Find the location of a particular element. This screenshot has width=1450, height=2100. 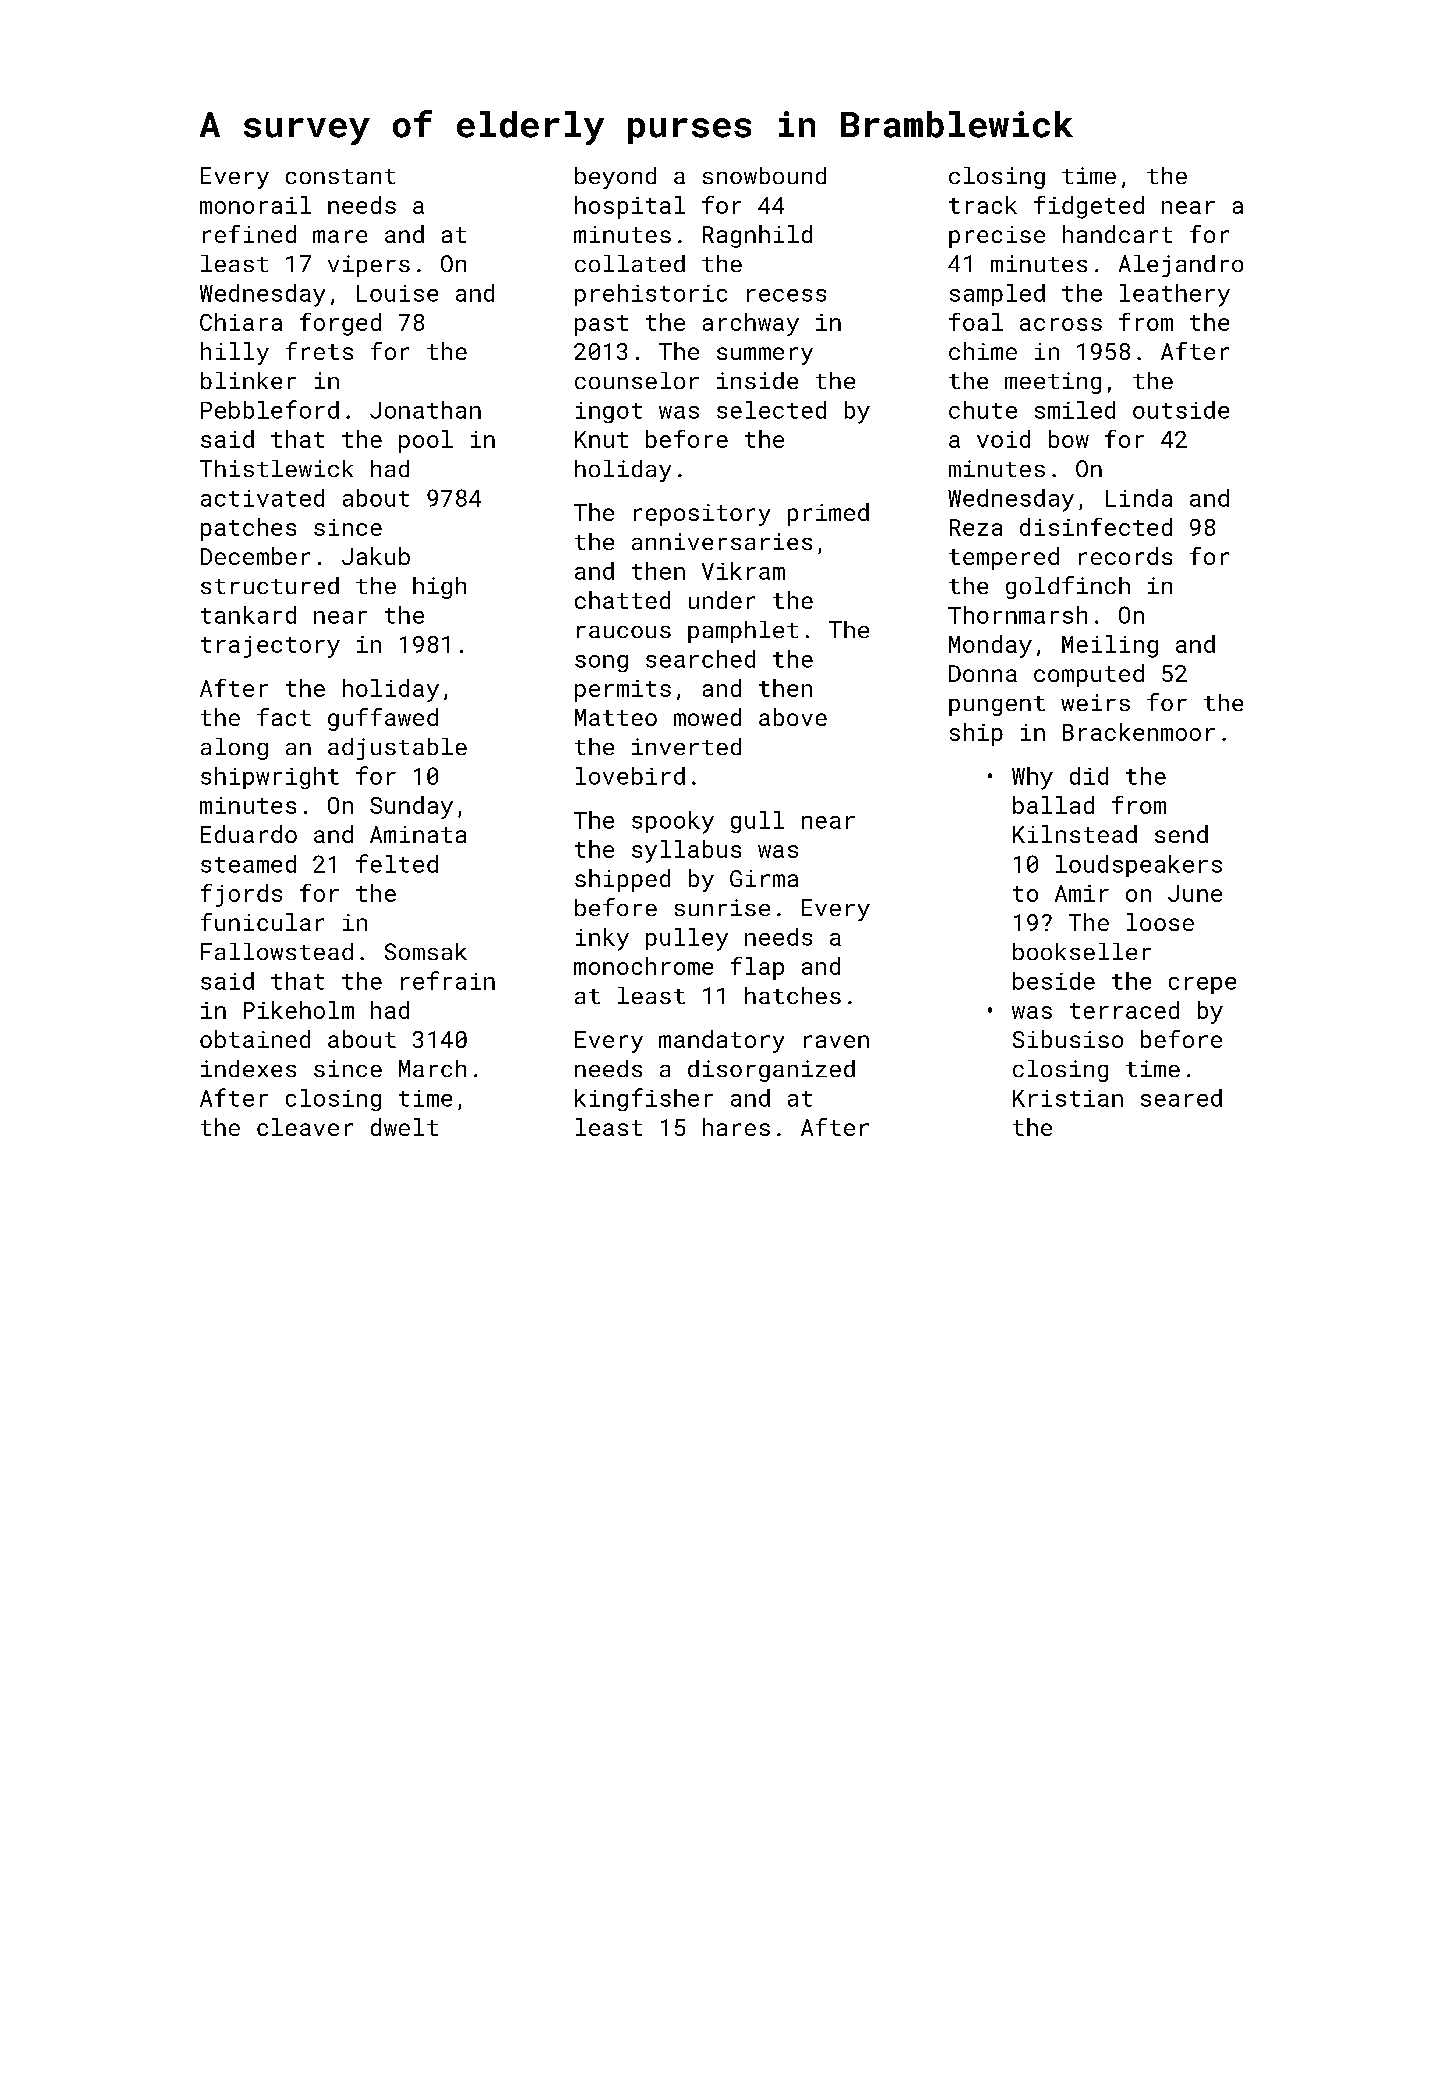

constant is located at coordinates (340, 176).
